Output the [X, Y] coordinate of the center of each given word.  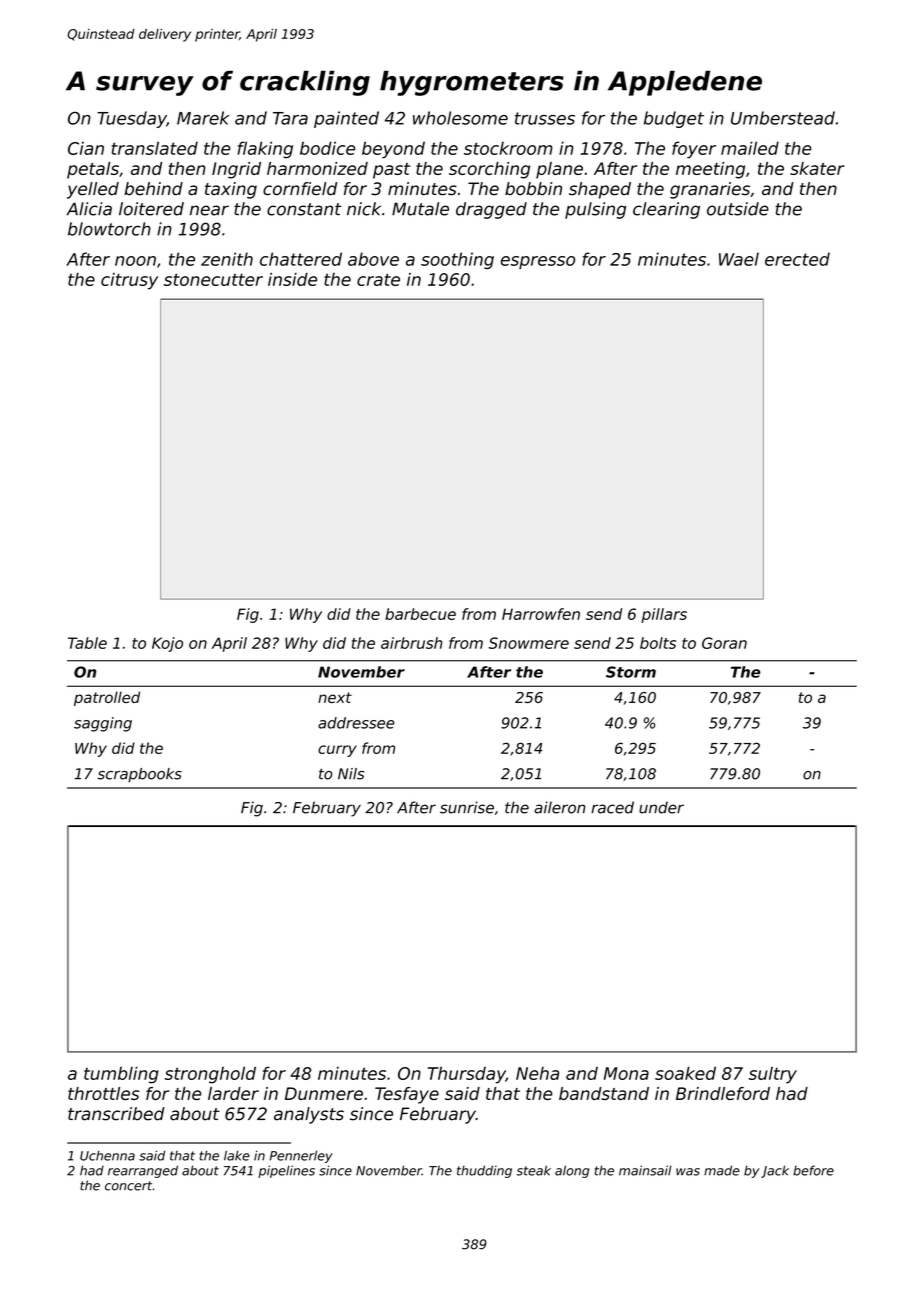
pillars [664, 615]
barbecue [420, 614]
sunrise [467, 807]
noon [135, 261]
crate [378, 279]
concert [128, 1186]
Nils [351, 774]
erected [797, 259]
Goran [724, 643]
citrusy [129, 281]
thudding [484, 1171]
